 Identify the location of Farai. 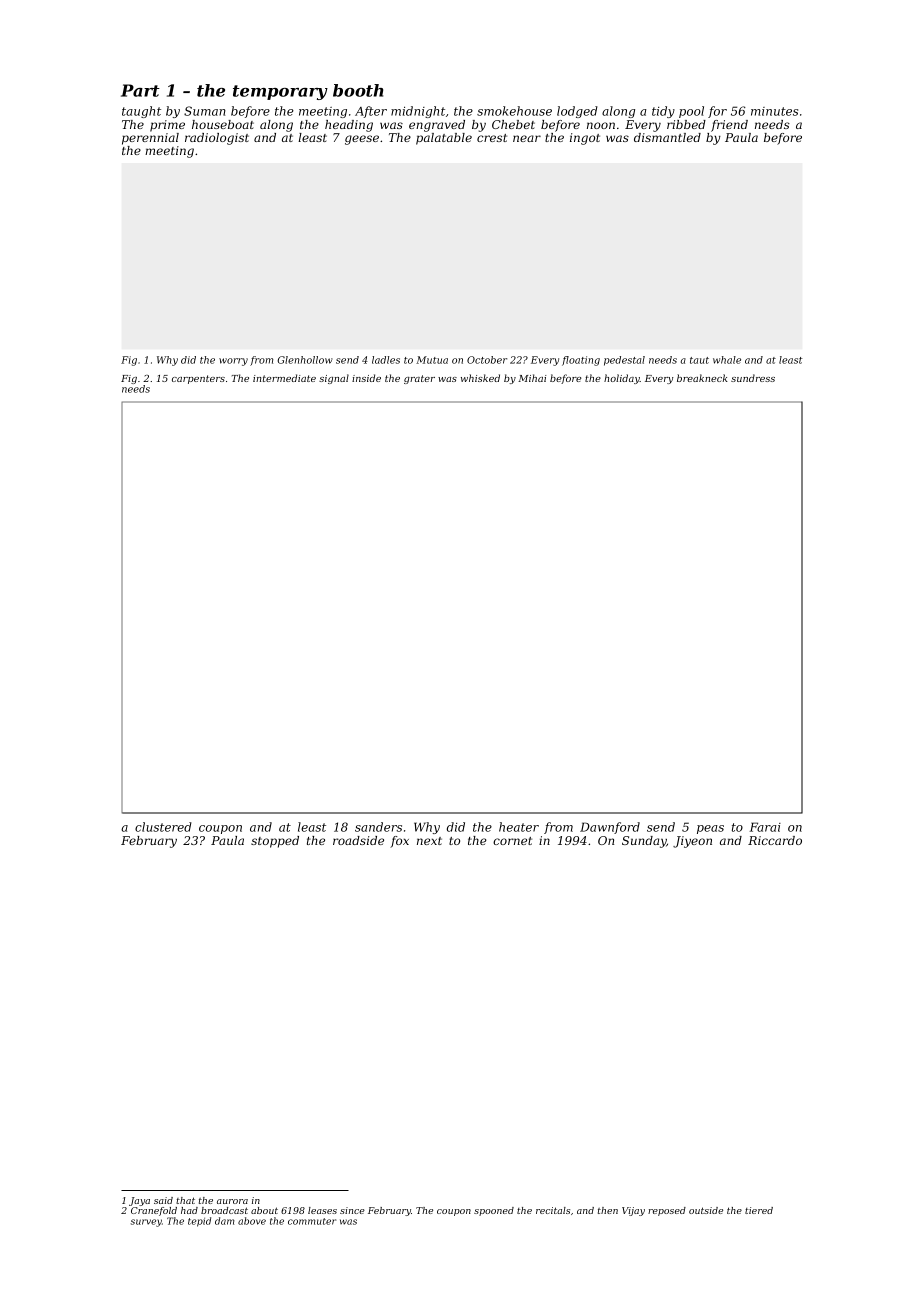
(765, 827).
